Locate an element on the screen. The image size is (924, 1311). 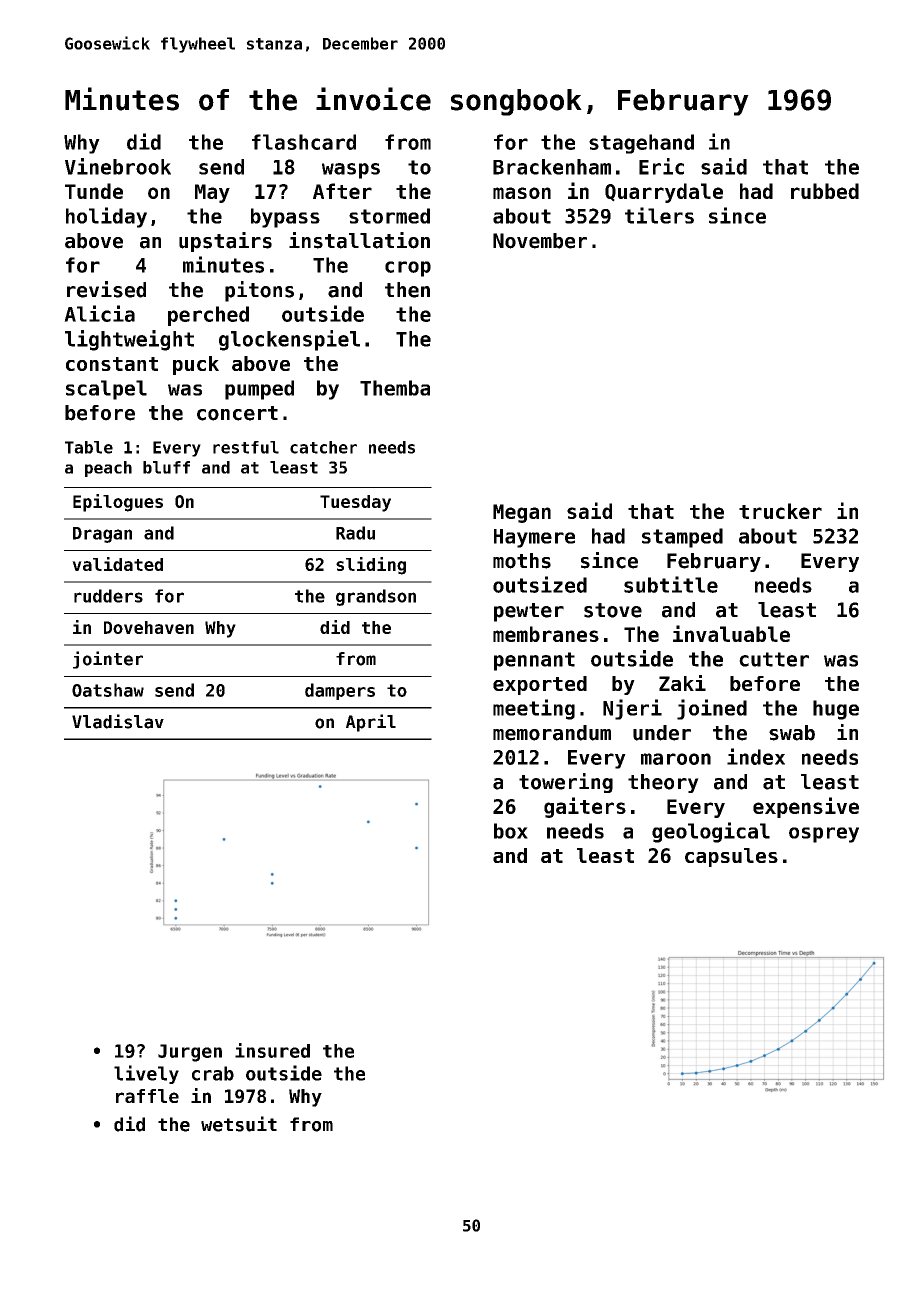
flashcard is located at coordinates (304, 142).
